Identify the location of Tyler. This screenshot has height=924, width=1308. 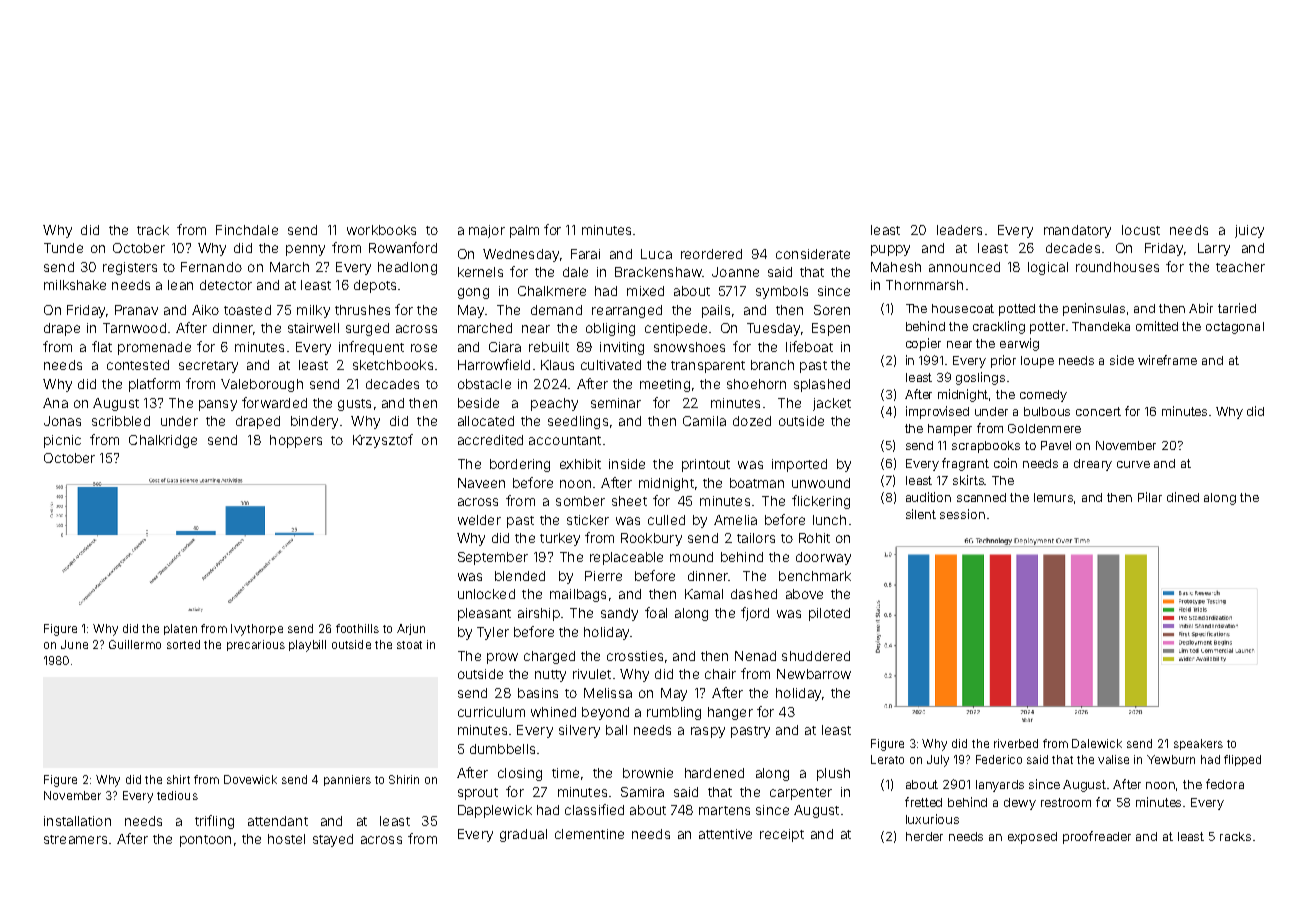
(493, 633).
